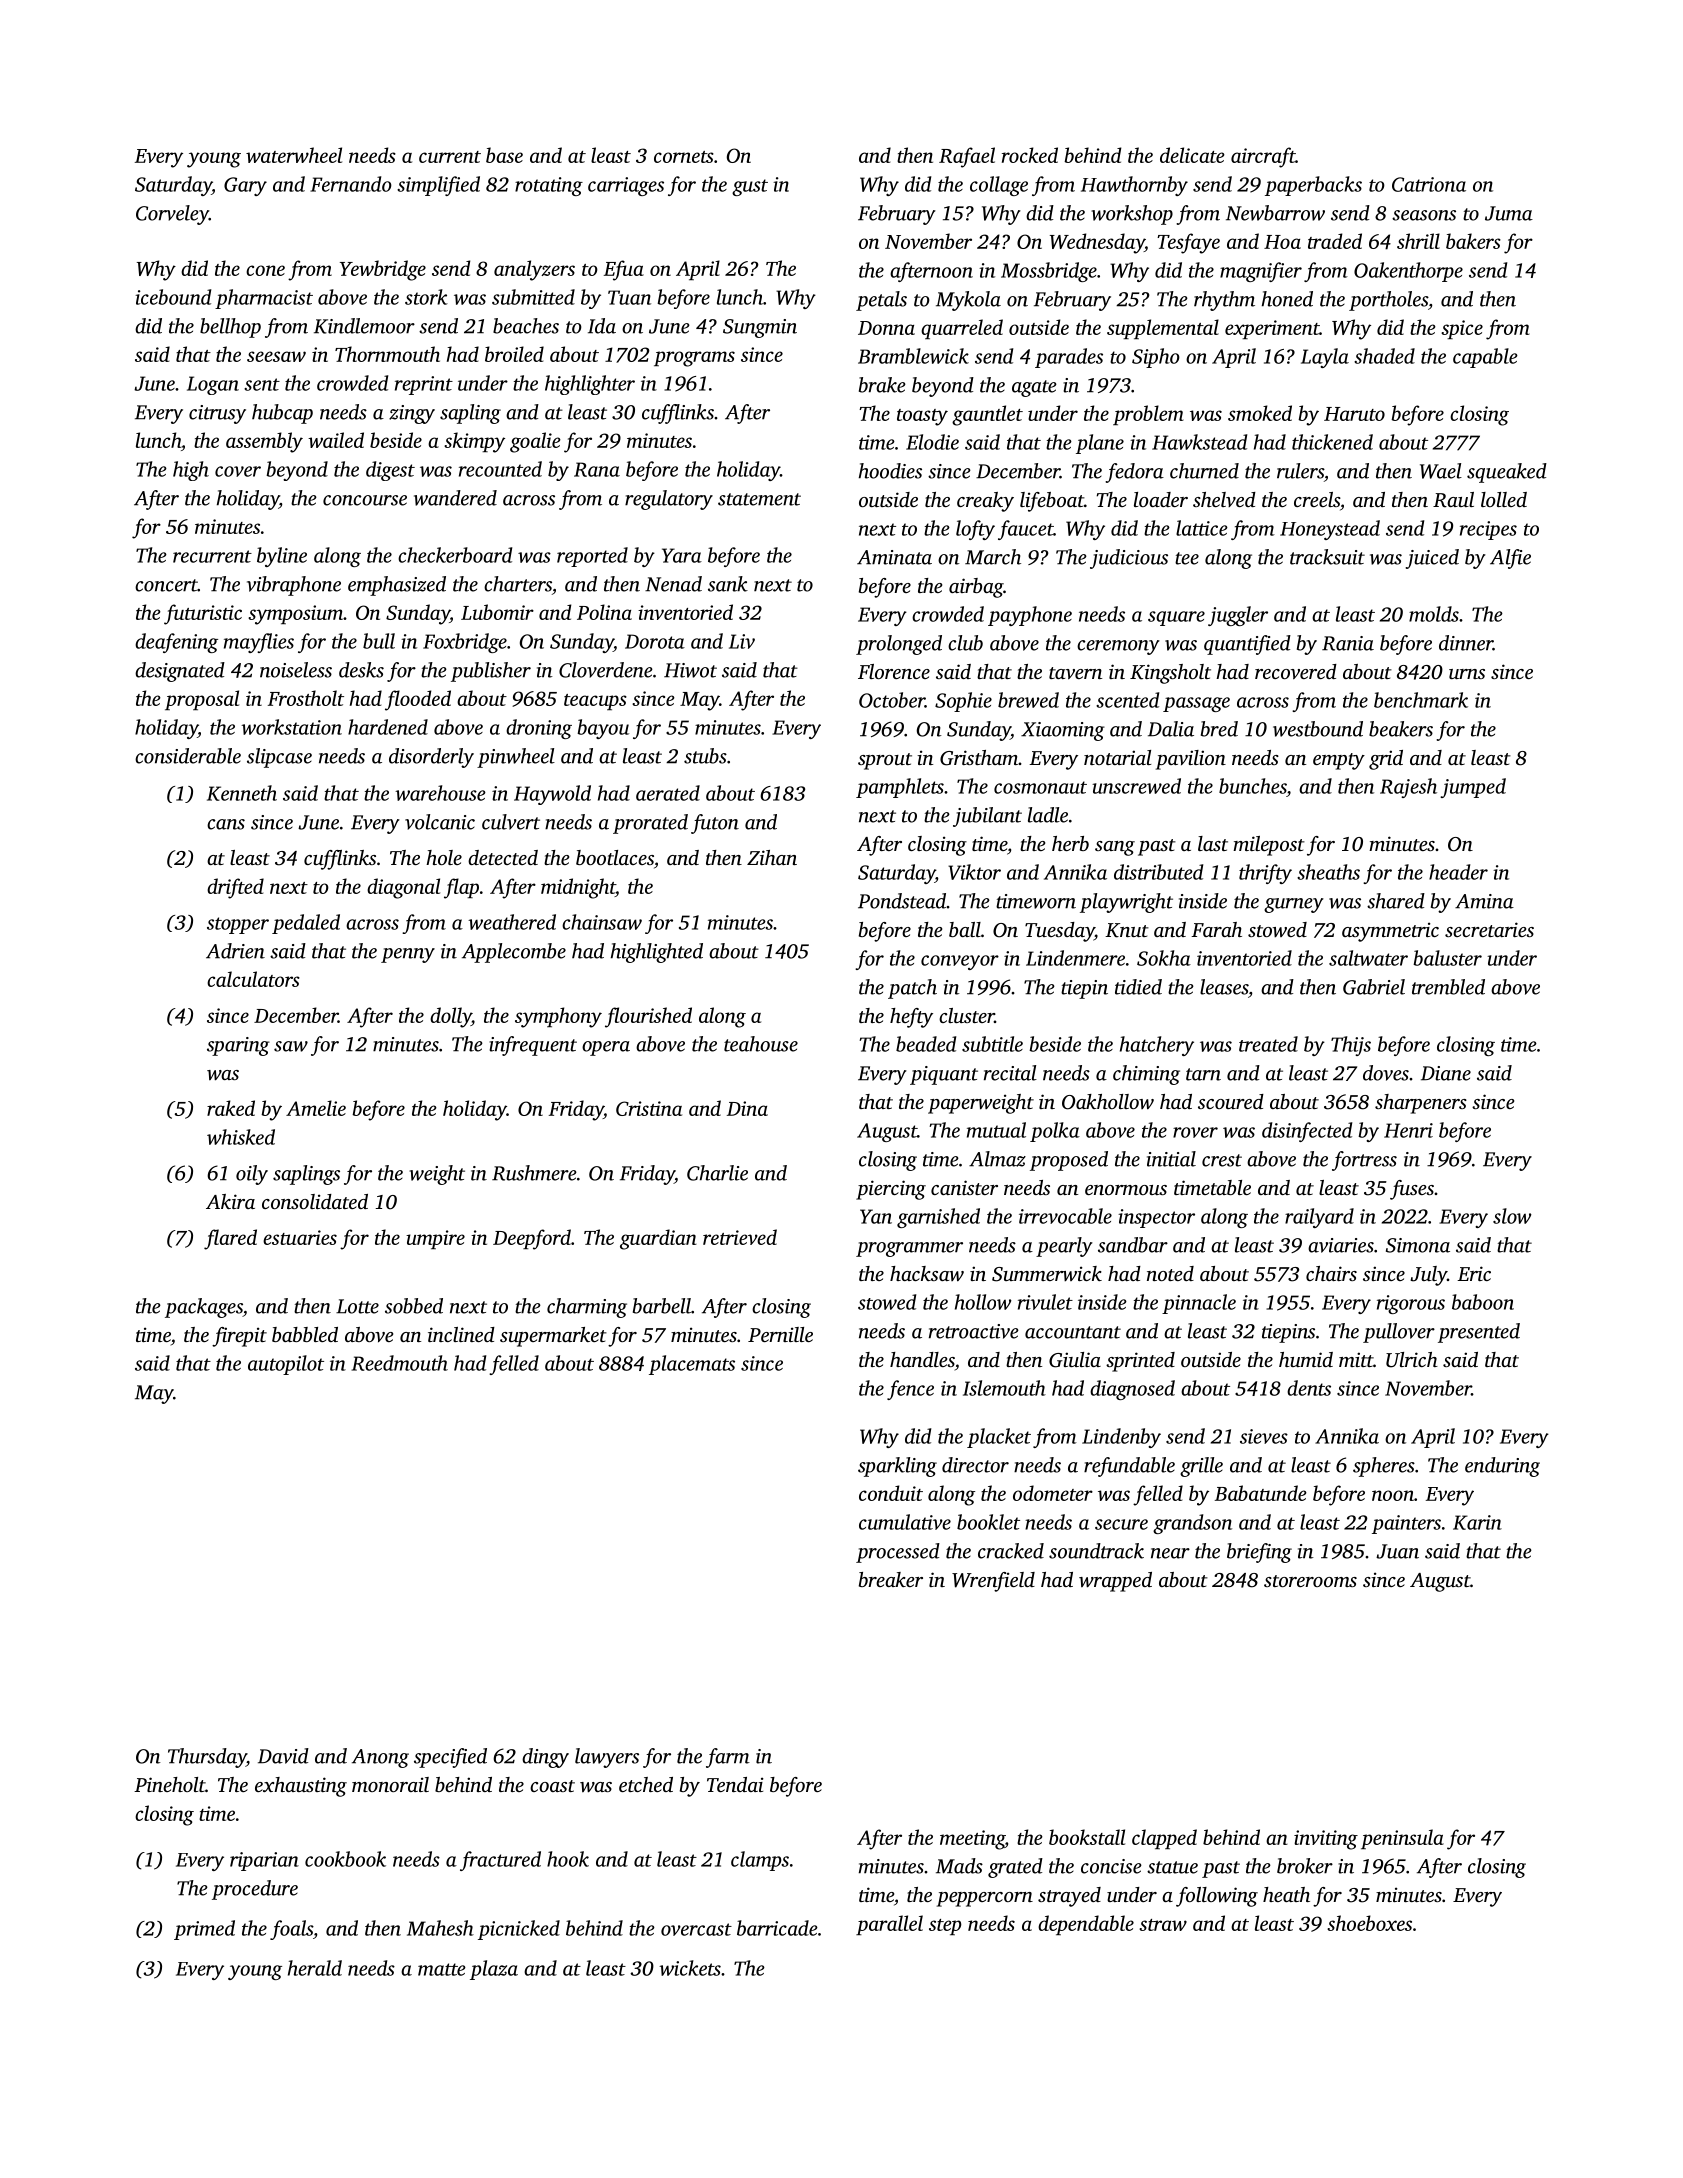  I want to click on plaza, so click(494, 1970).
